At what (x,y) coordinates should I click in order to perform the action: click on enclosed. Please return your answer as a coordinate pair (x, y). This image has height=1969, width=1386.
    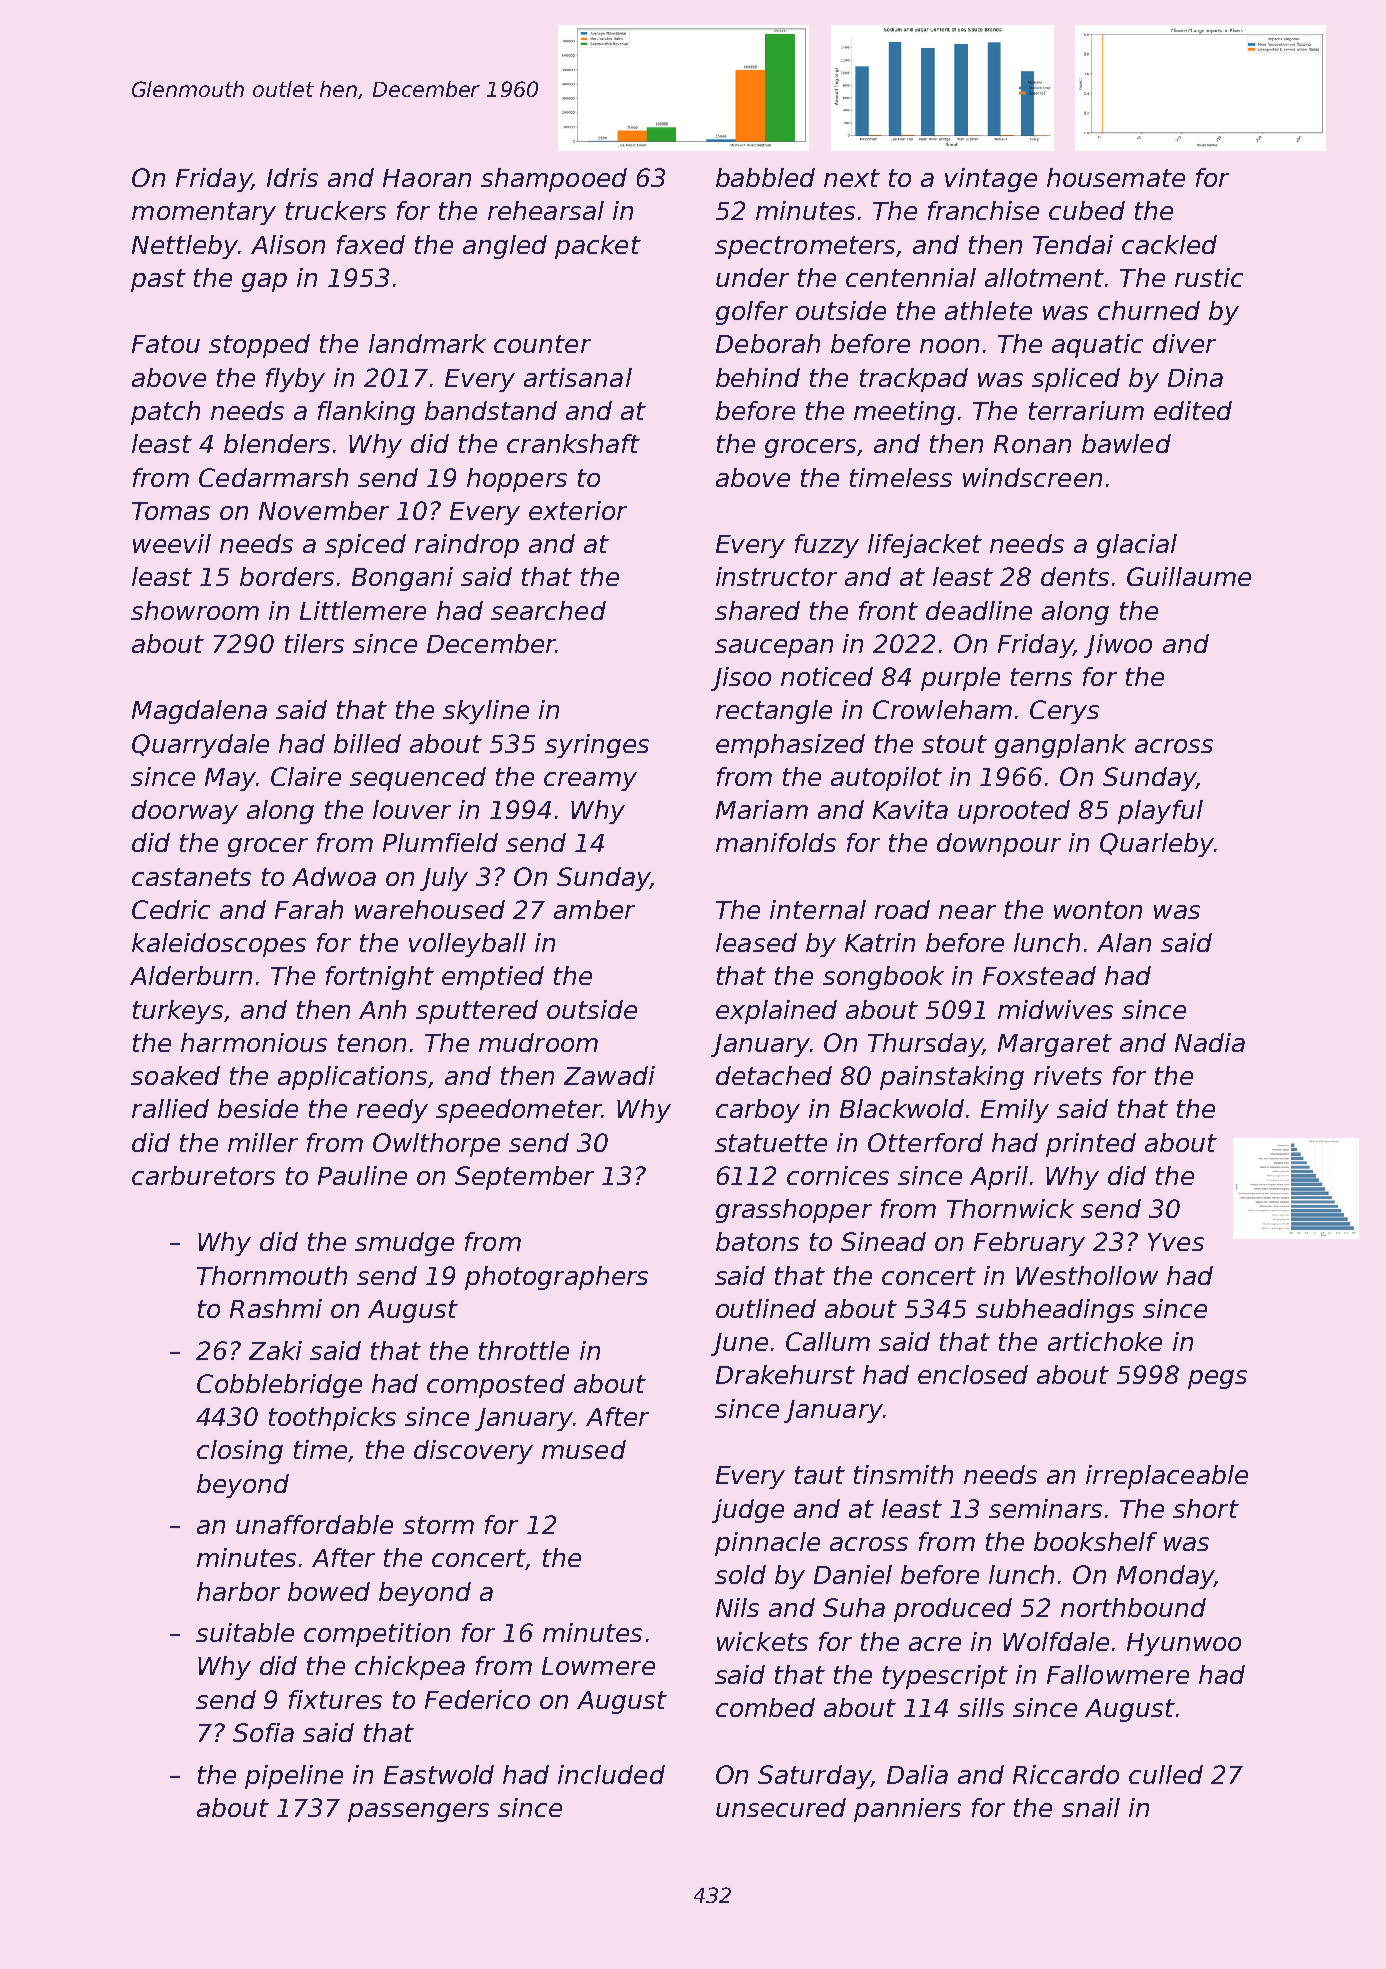
    Looking at the image, I should click on (973, 1374).
